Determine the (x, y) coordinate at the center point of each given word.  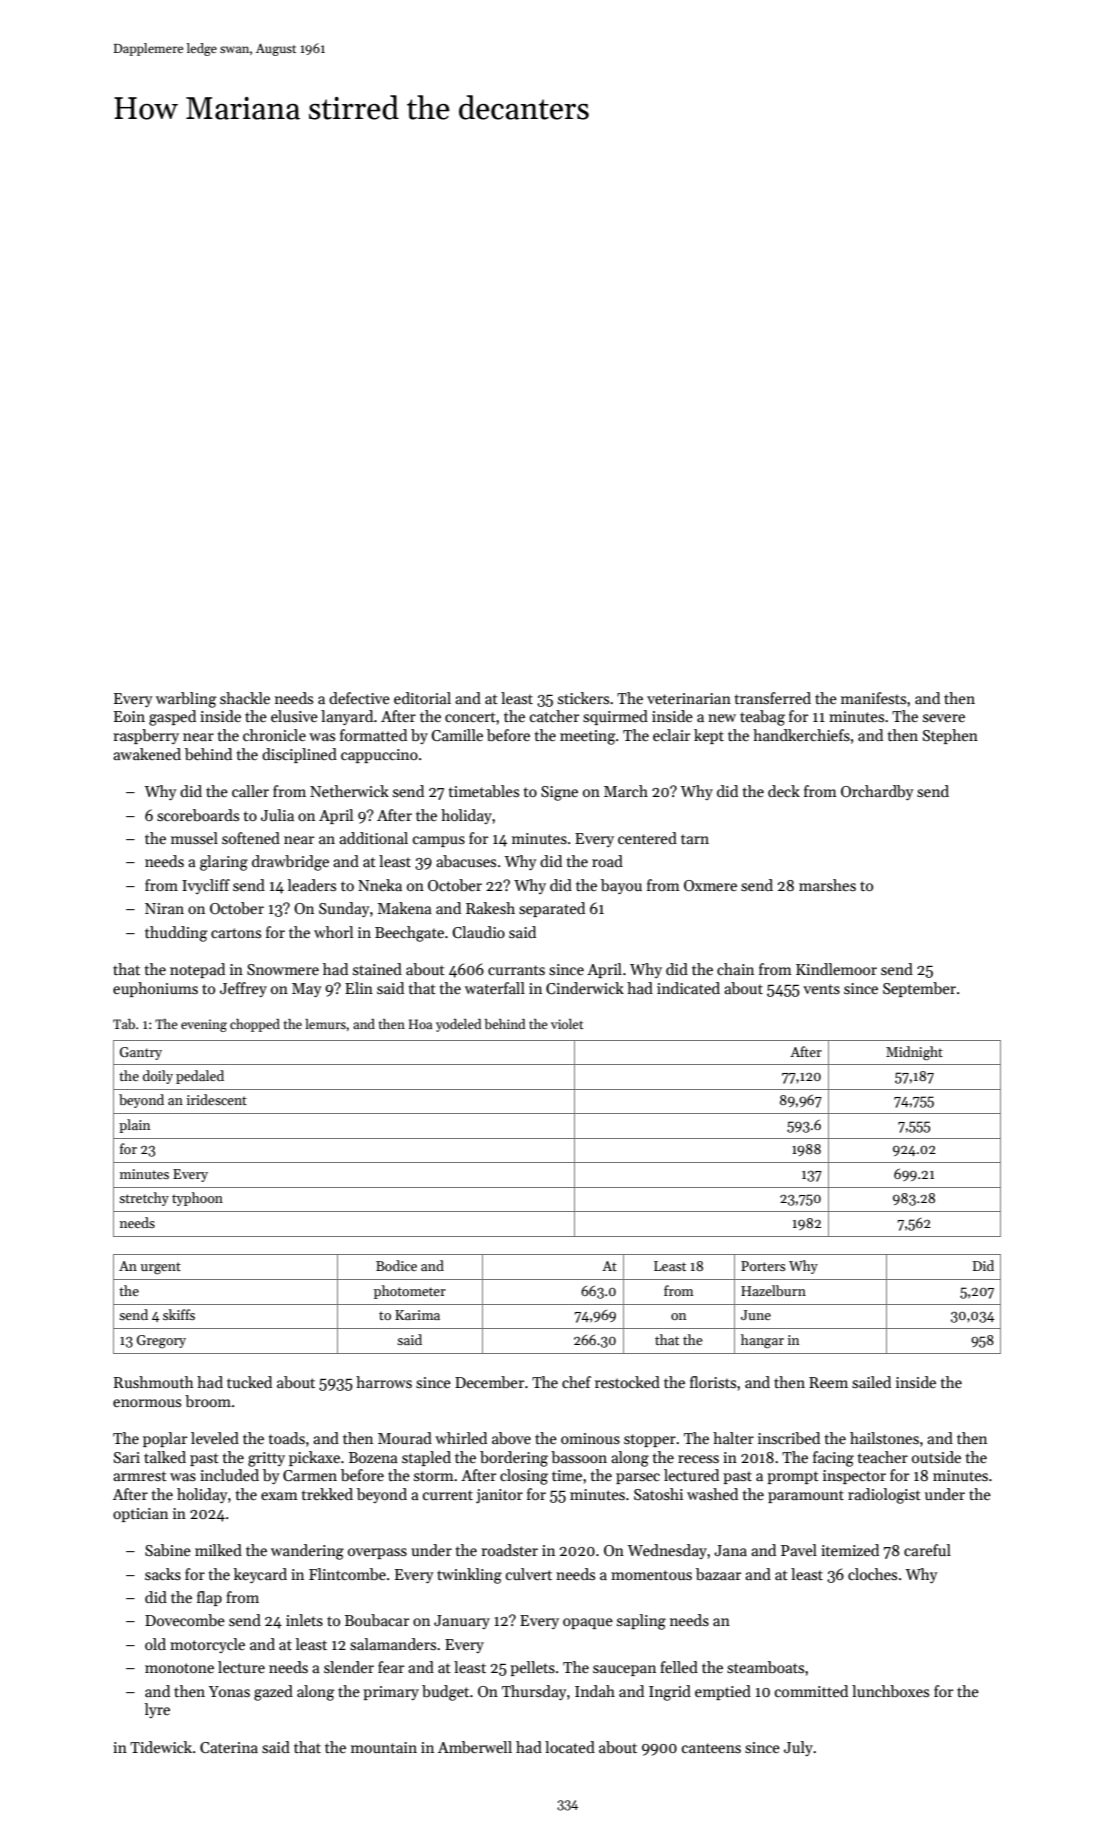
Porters (763, 1266)
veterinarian (689, 698)
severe (944, 718)
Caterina (229, 1747)
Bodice (396, 1265)
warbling (186, 700)
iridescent (217, 1099)
